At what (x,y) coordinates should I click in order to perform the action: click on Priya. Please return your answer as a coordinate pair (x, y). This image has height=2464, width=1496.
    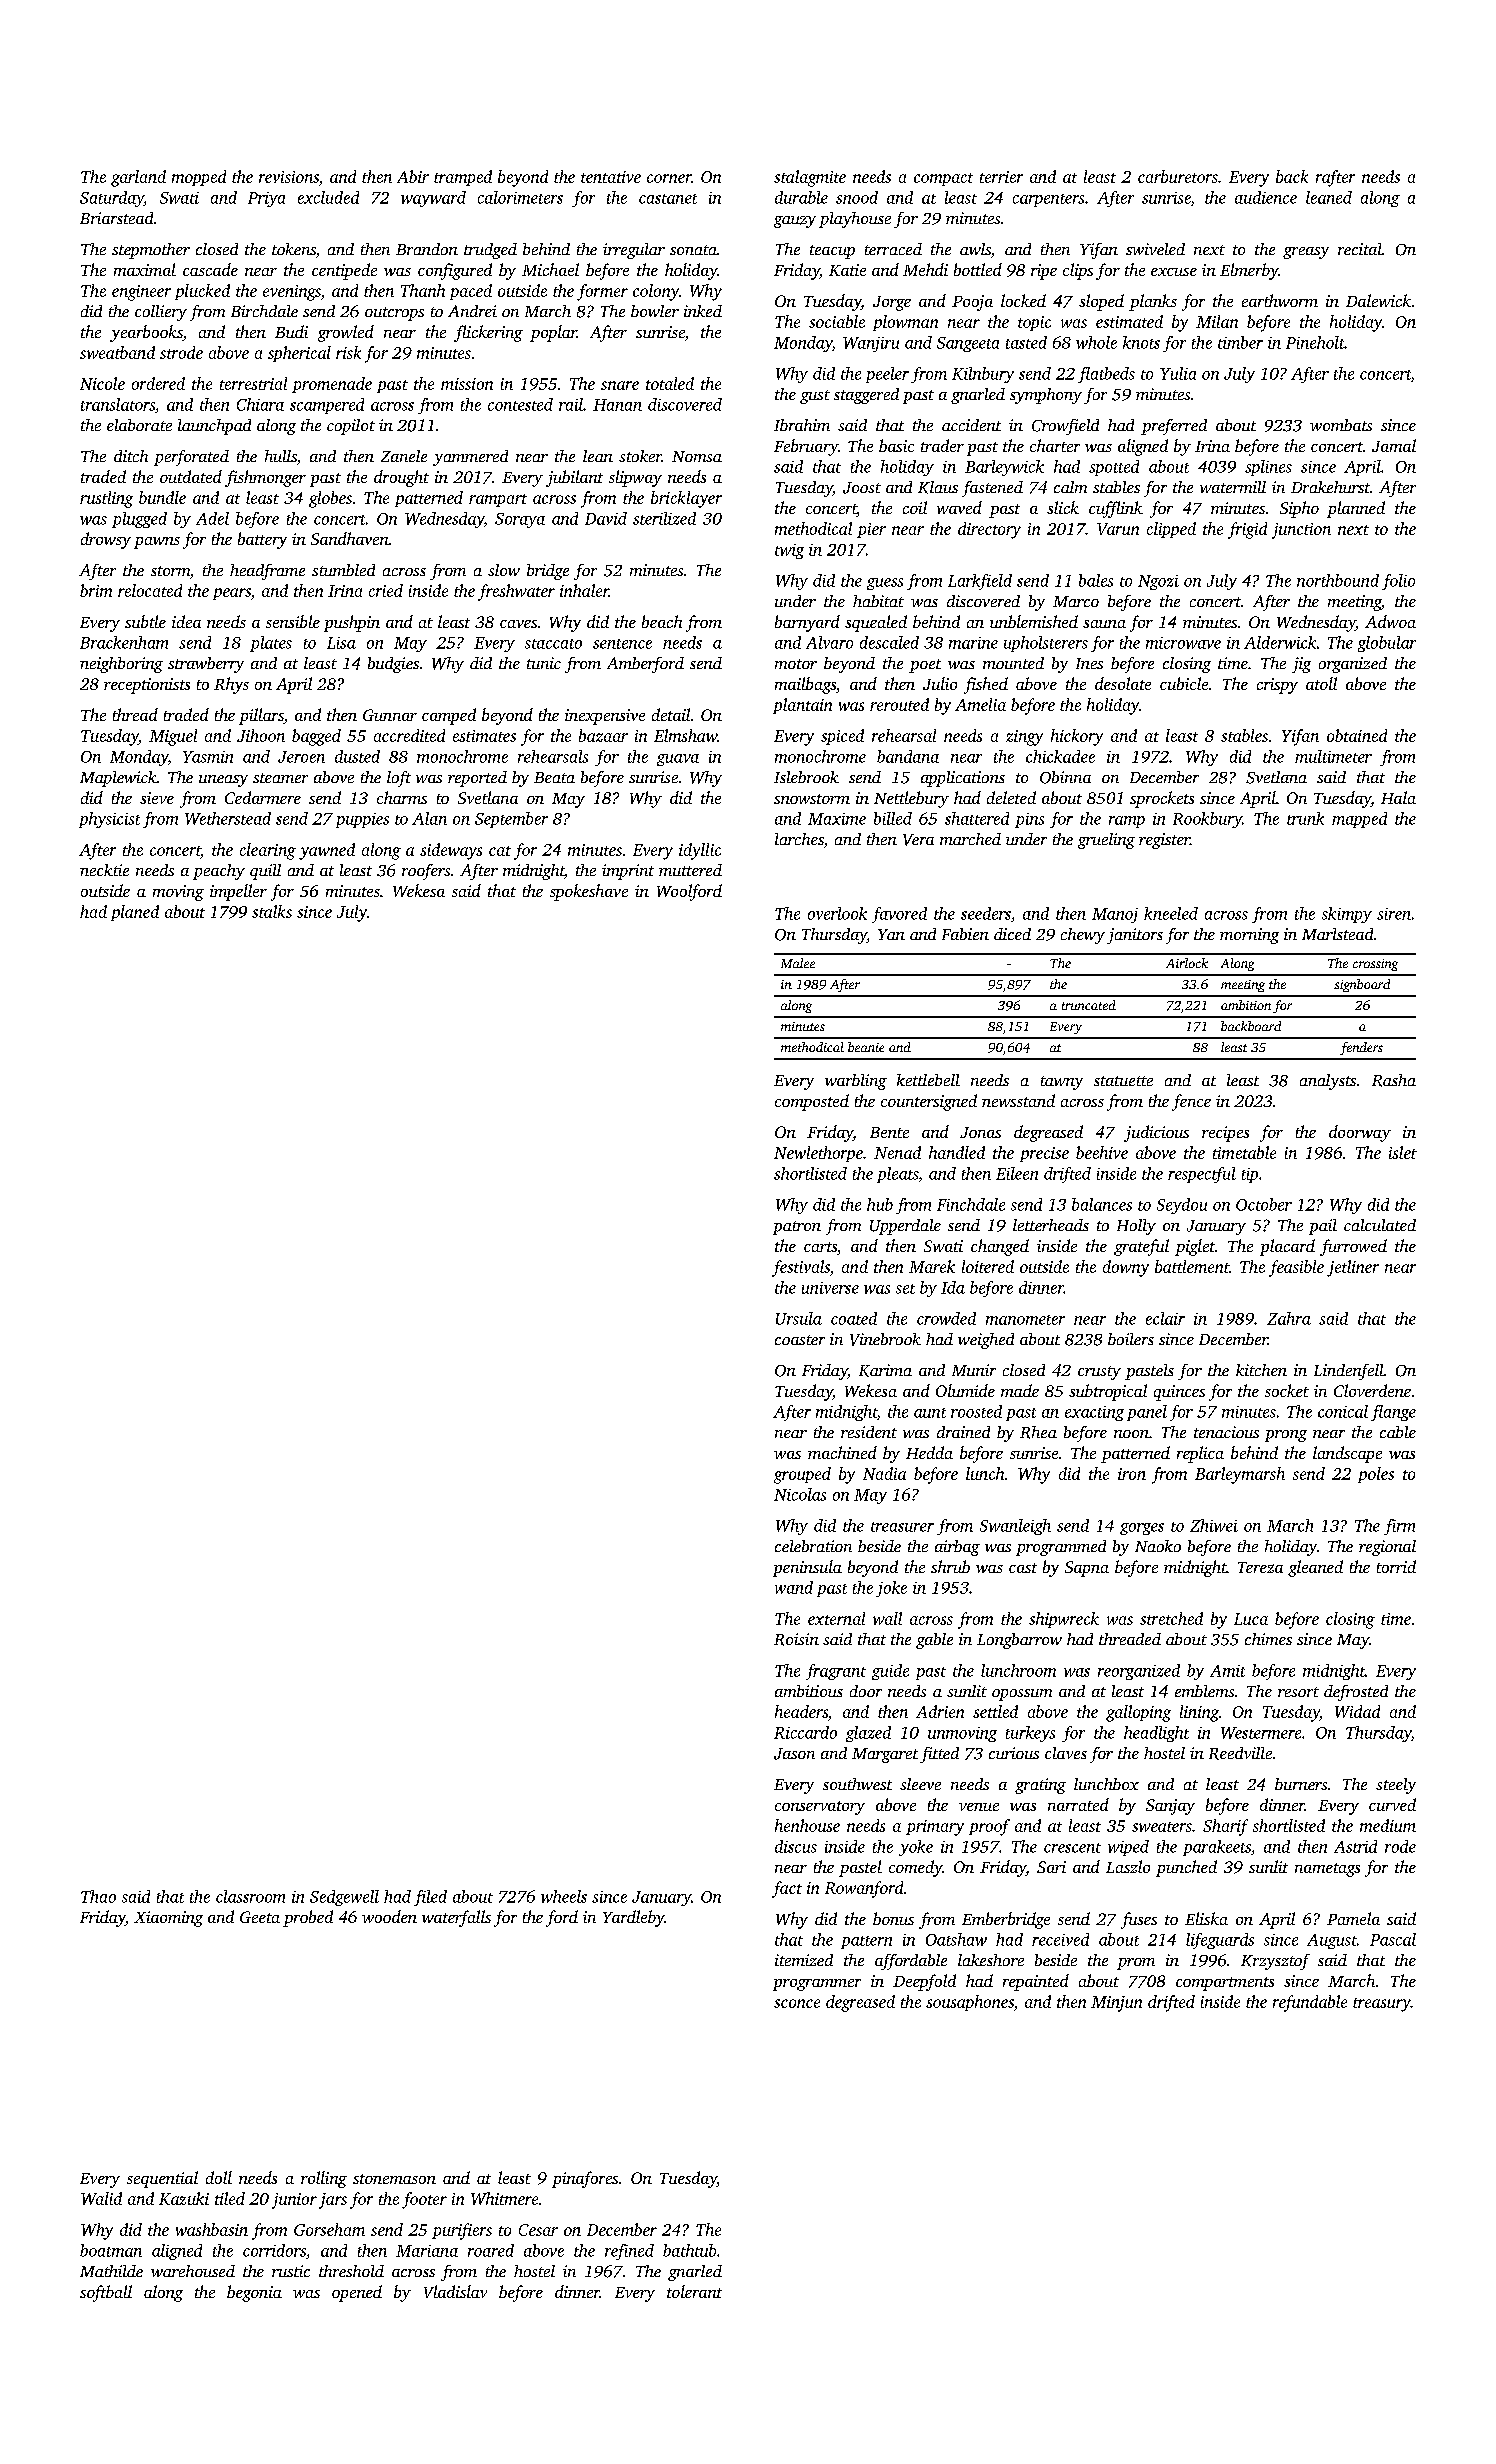
    Looking at the image, I should click on (266, 199).
